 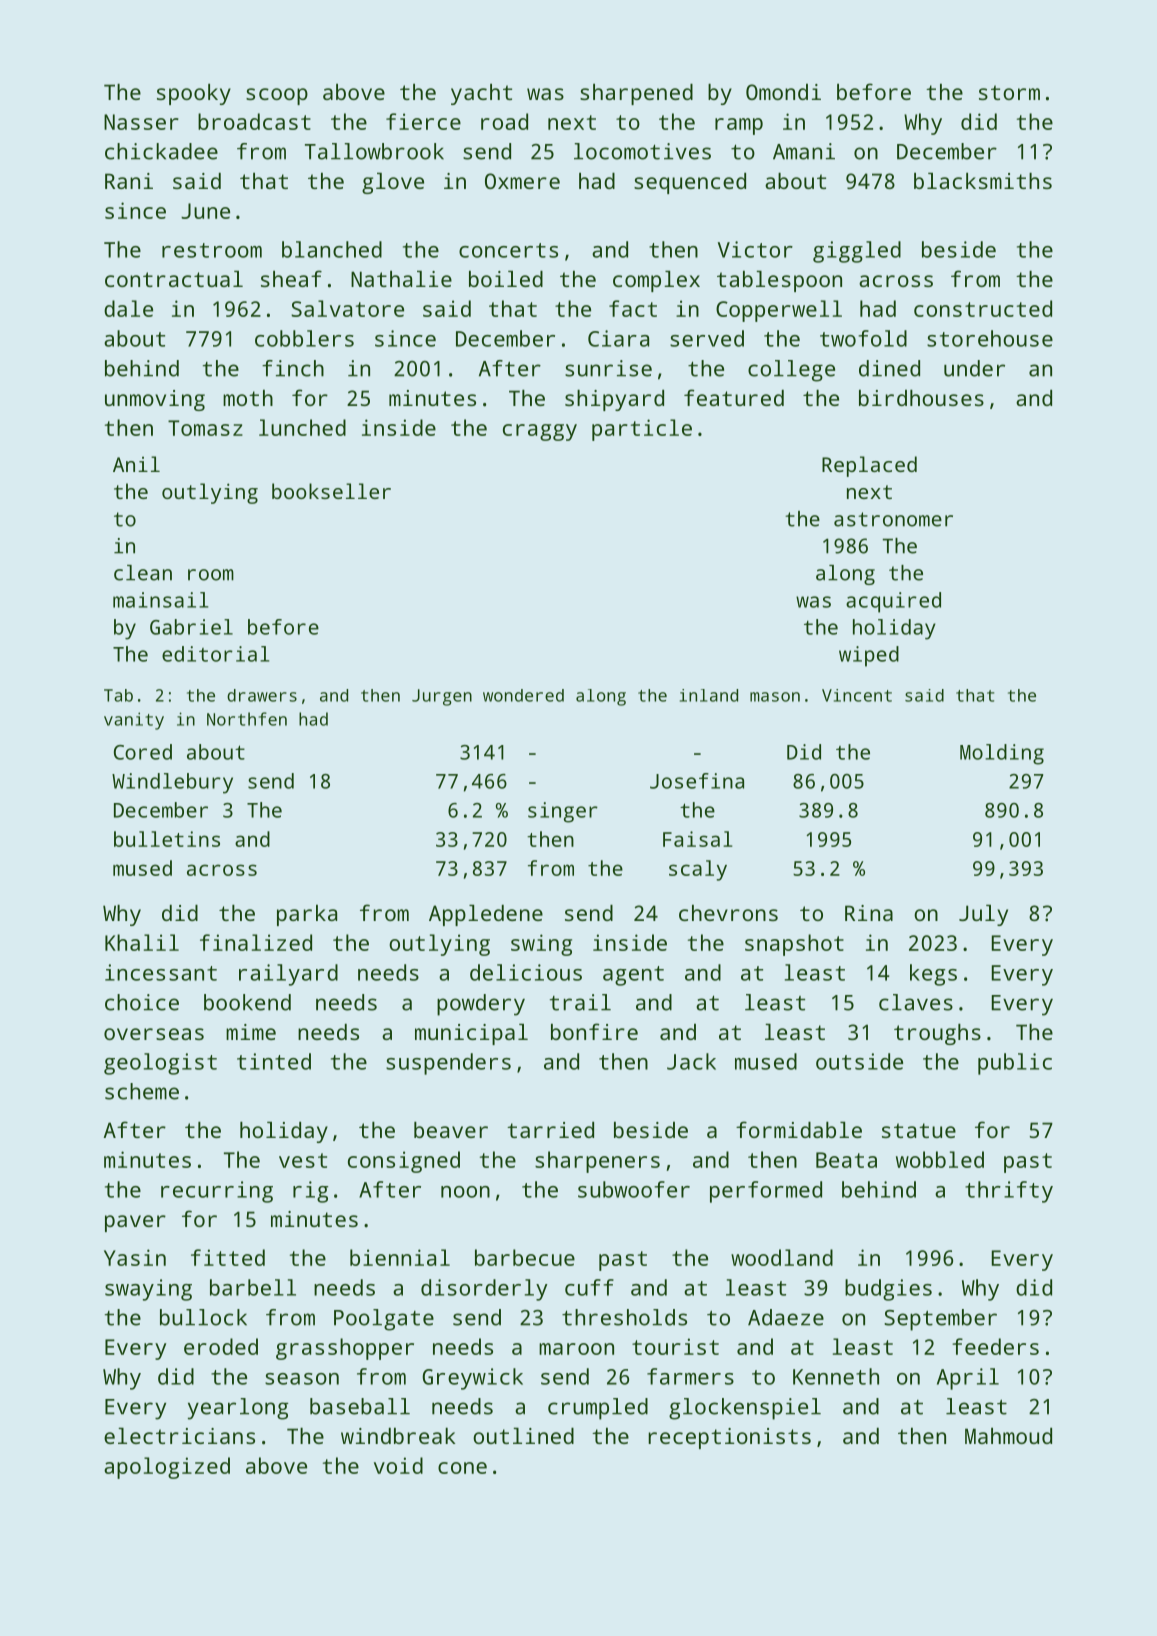 What do you see at coordinates (277, 96) in the image?
I see `scoop` at bounding box center [277, 96].
